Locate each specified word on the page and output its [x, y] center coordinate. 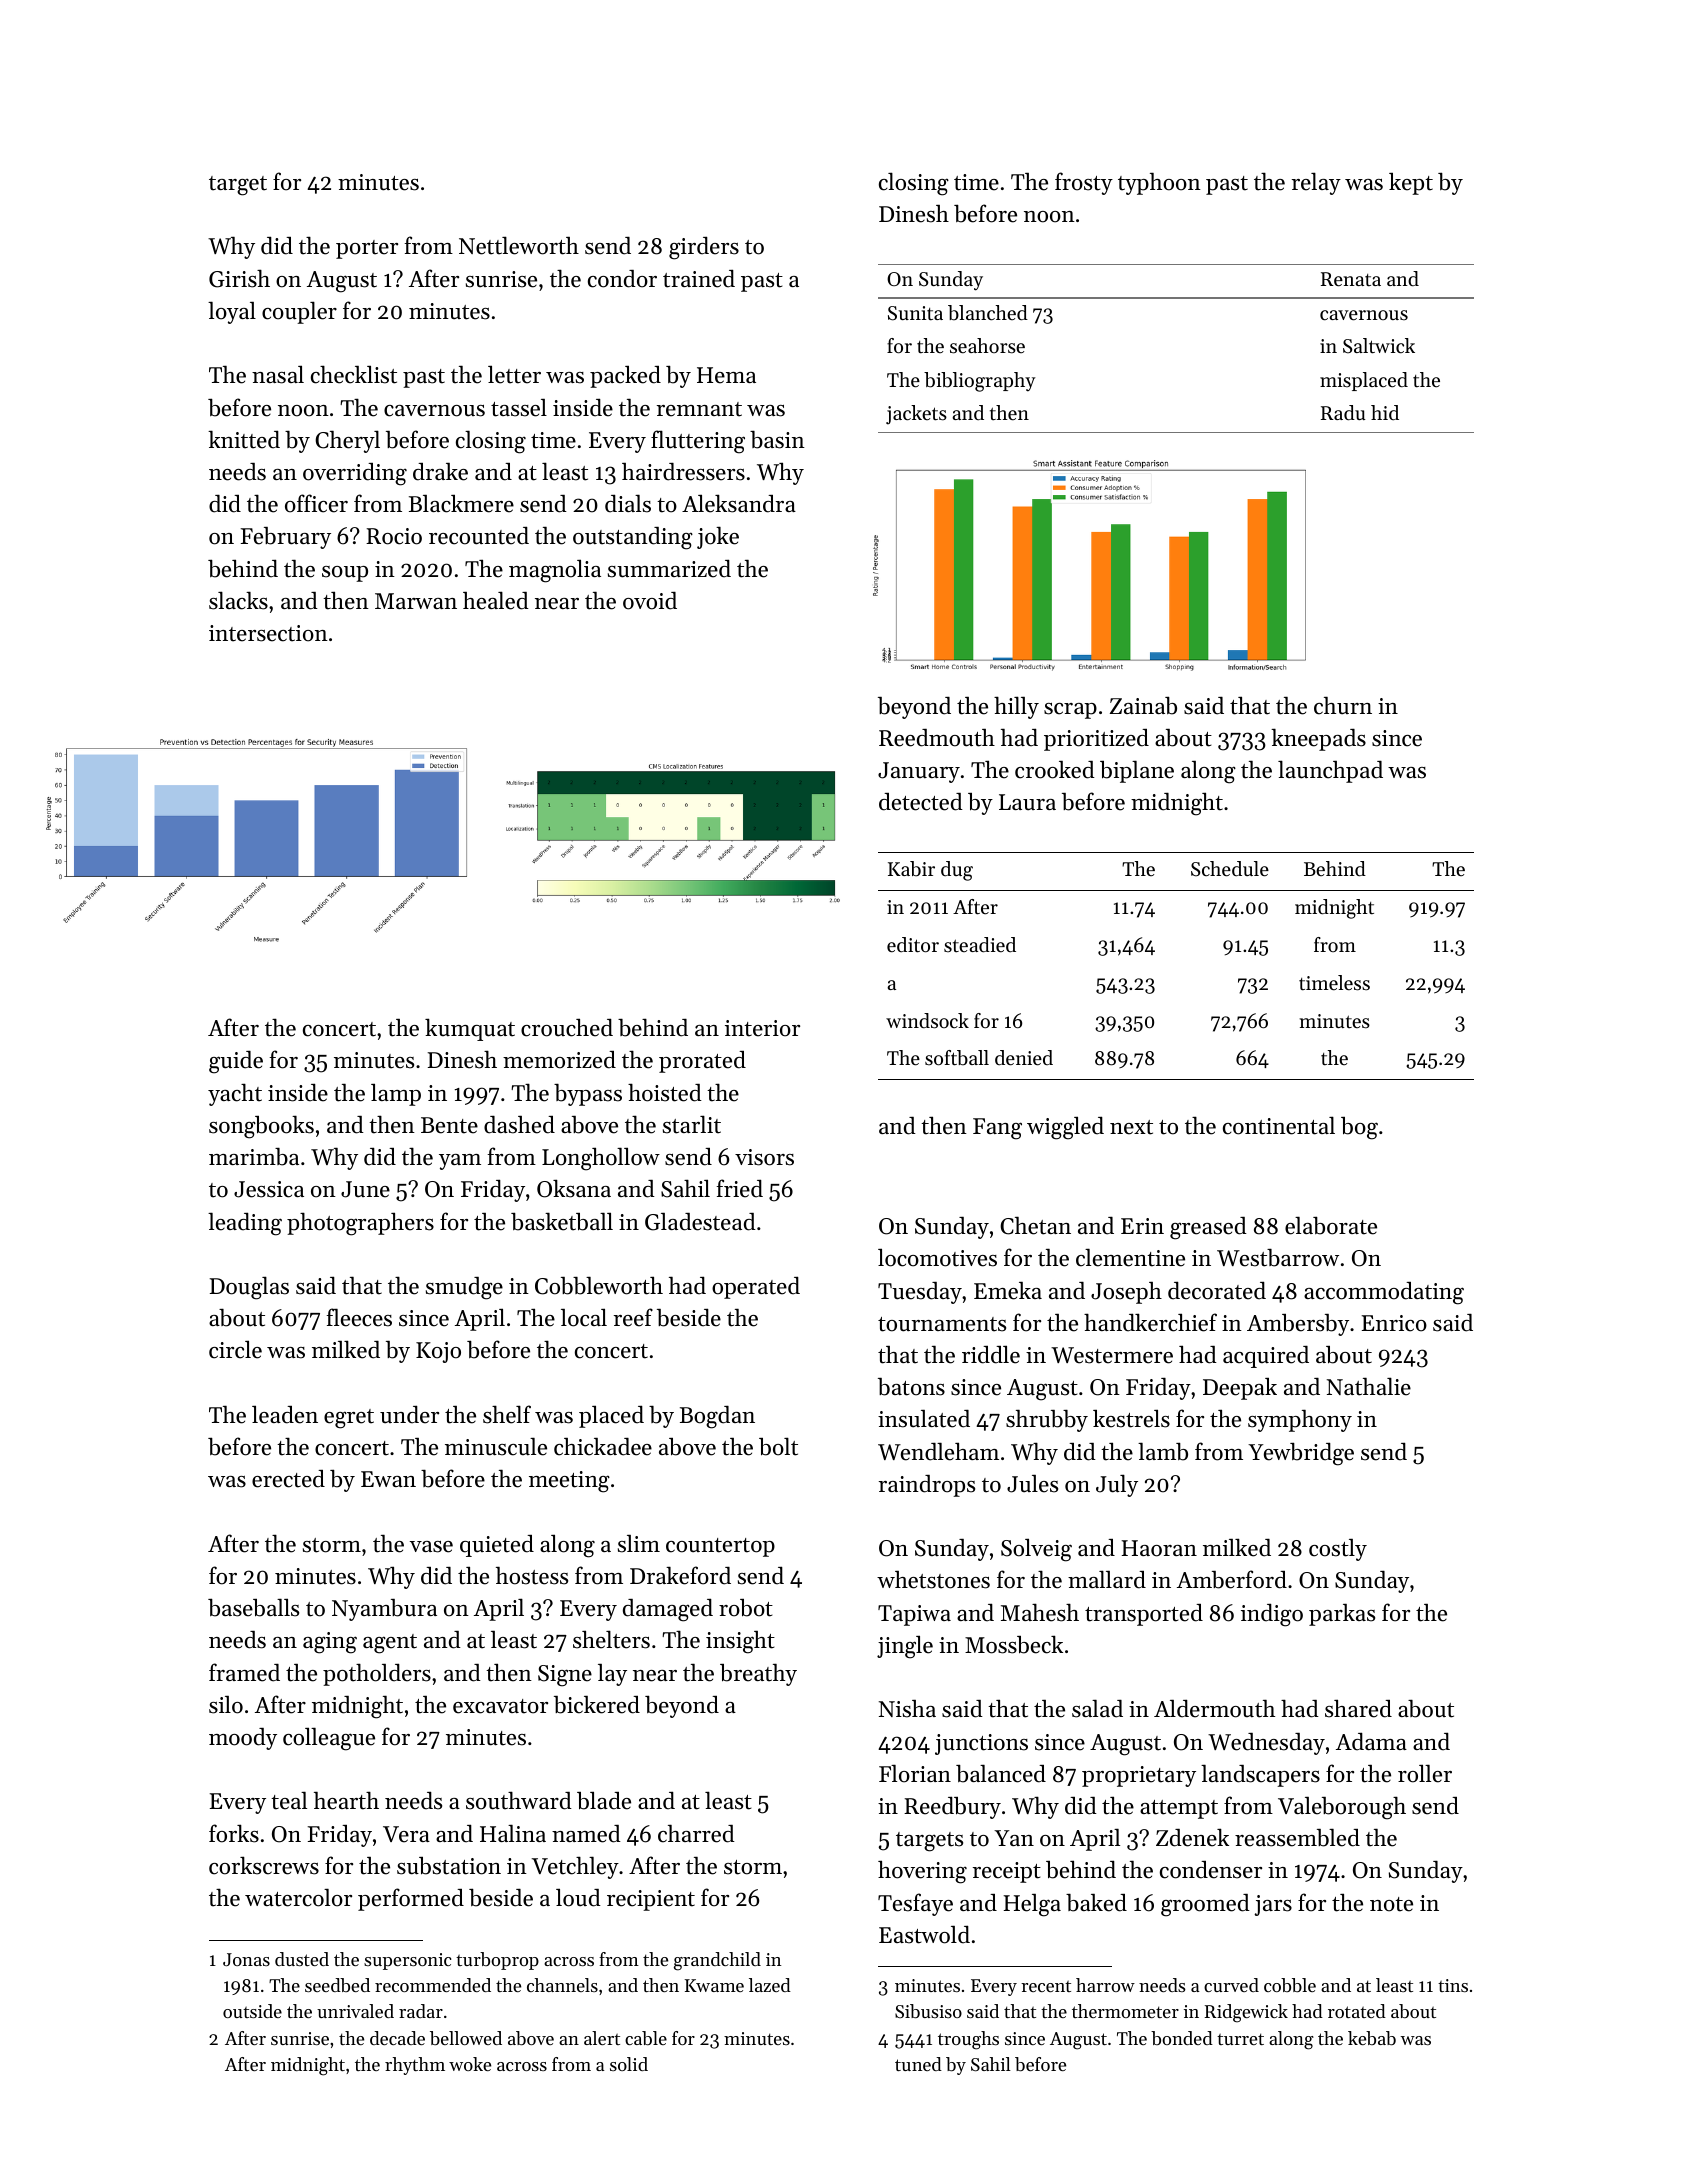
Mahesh [1040, 1612]
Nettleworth [519, 245]
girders [704, 248]
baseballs [253, 1607]
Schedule [1230, 869]
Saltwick [1379, 346]
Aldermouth [1214, 1708]
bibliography [980, 382]
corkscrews [264, 1865]
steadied [980, 945]
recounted [479, 535]
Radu [1343, 413]
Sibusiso [928, 2011]
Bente [449, 1125]
